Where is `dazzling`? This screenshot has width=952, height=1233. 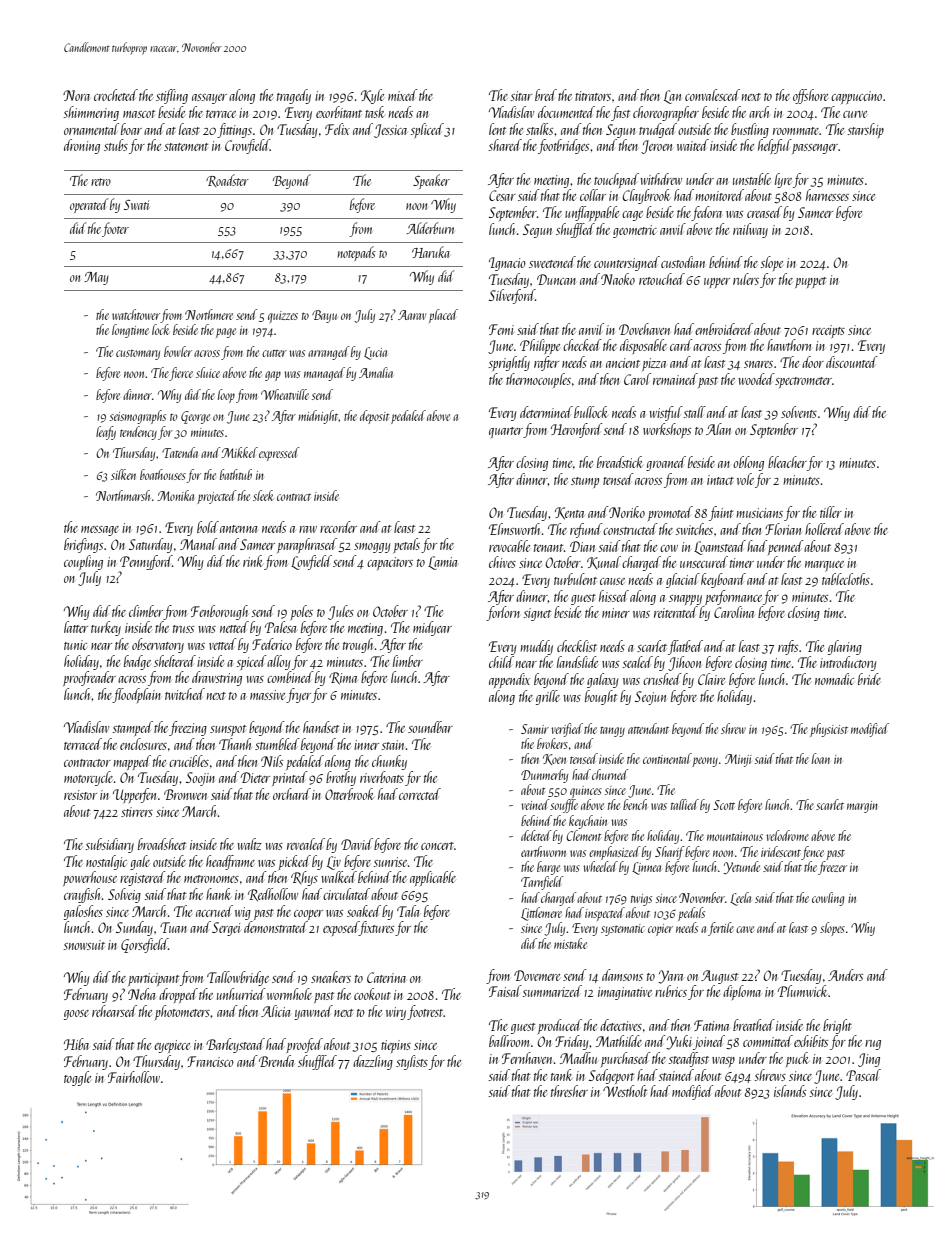 dazzling is located at coordinates (373, 1062).
